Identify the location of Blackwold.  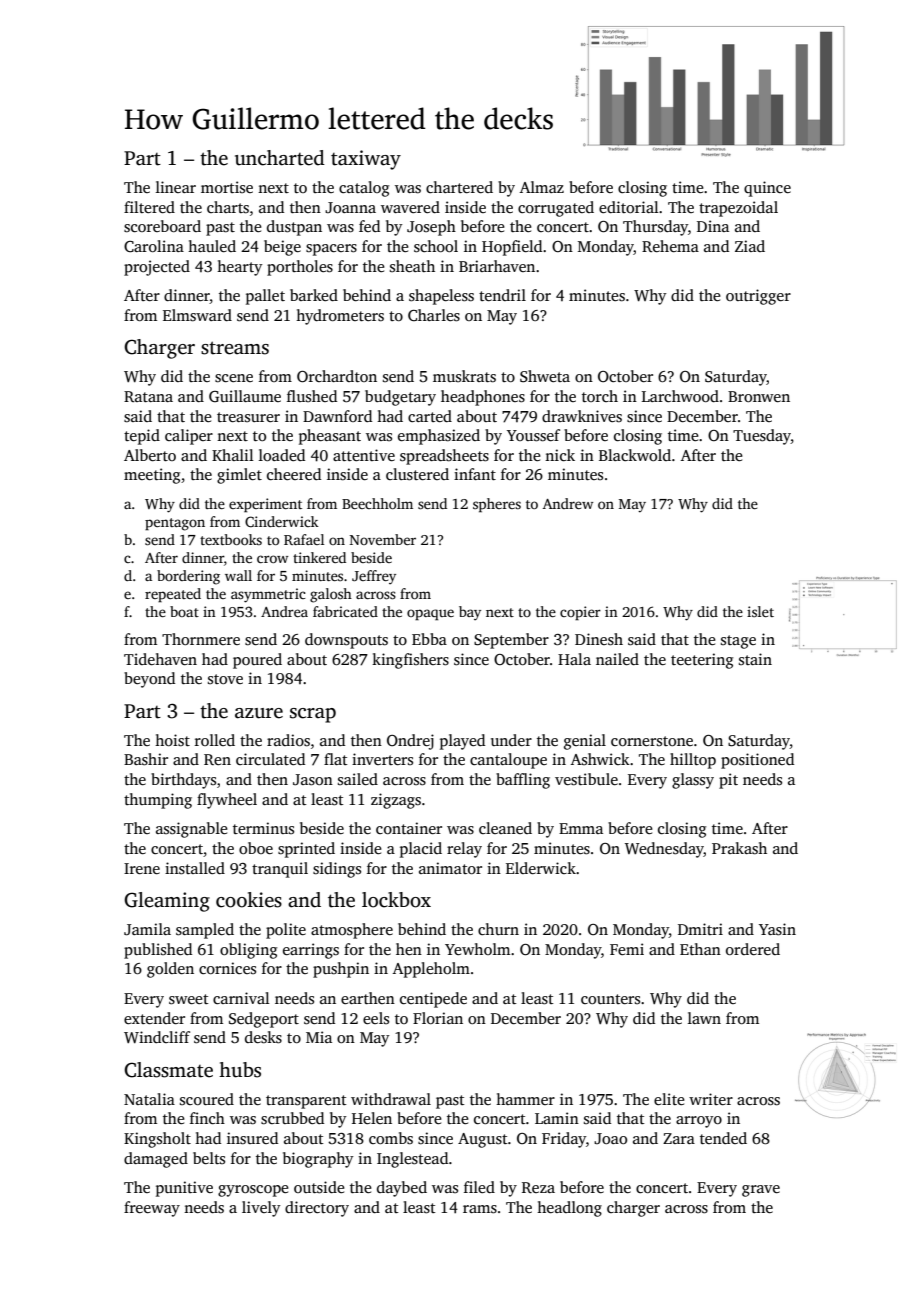
(635, 455).
